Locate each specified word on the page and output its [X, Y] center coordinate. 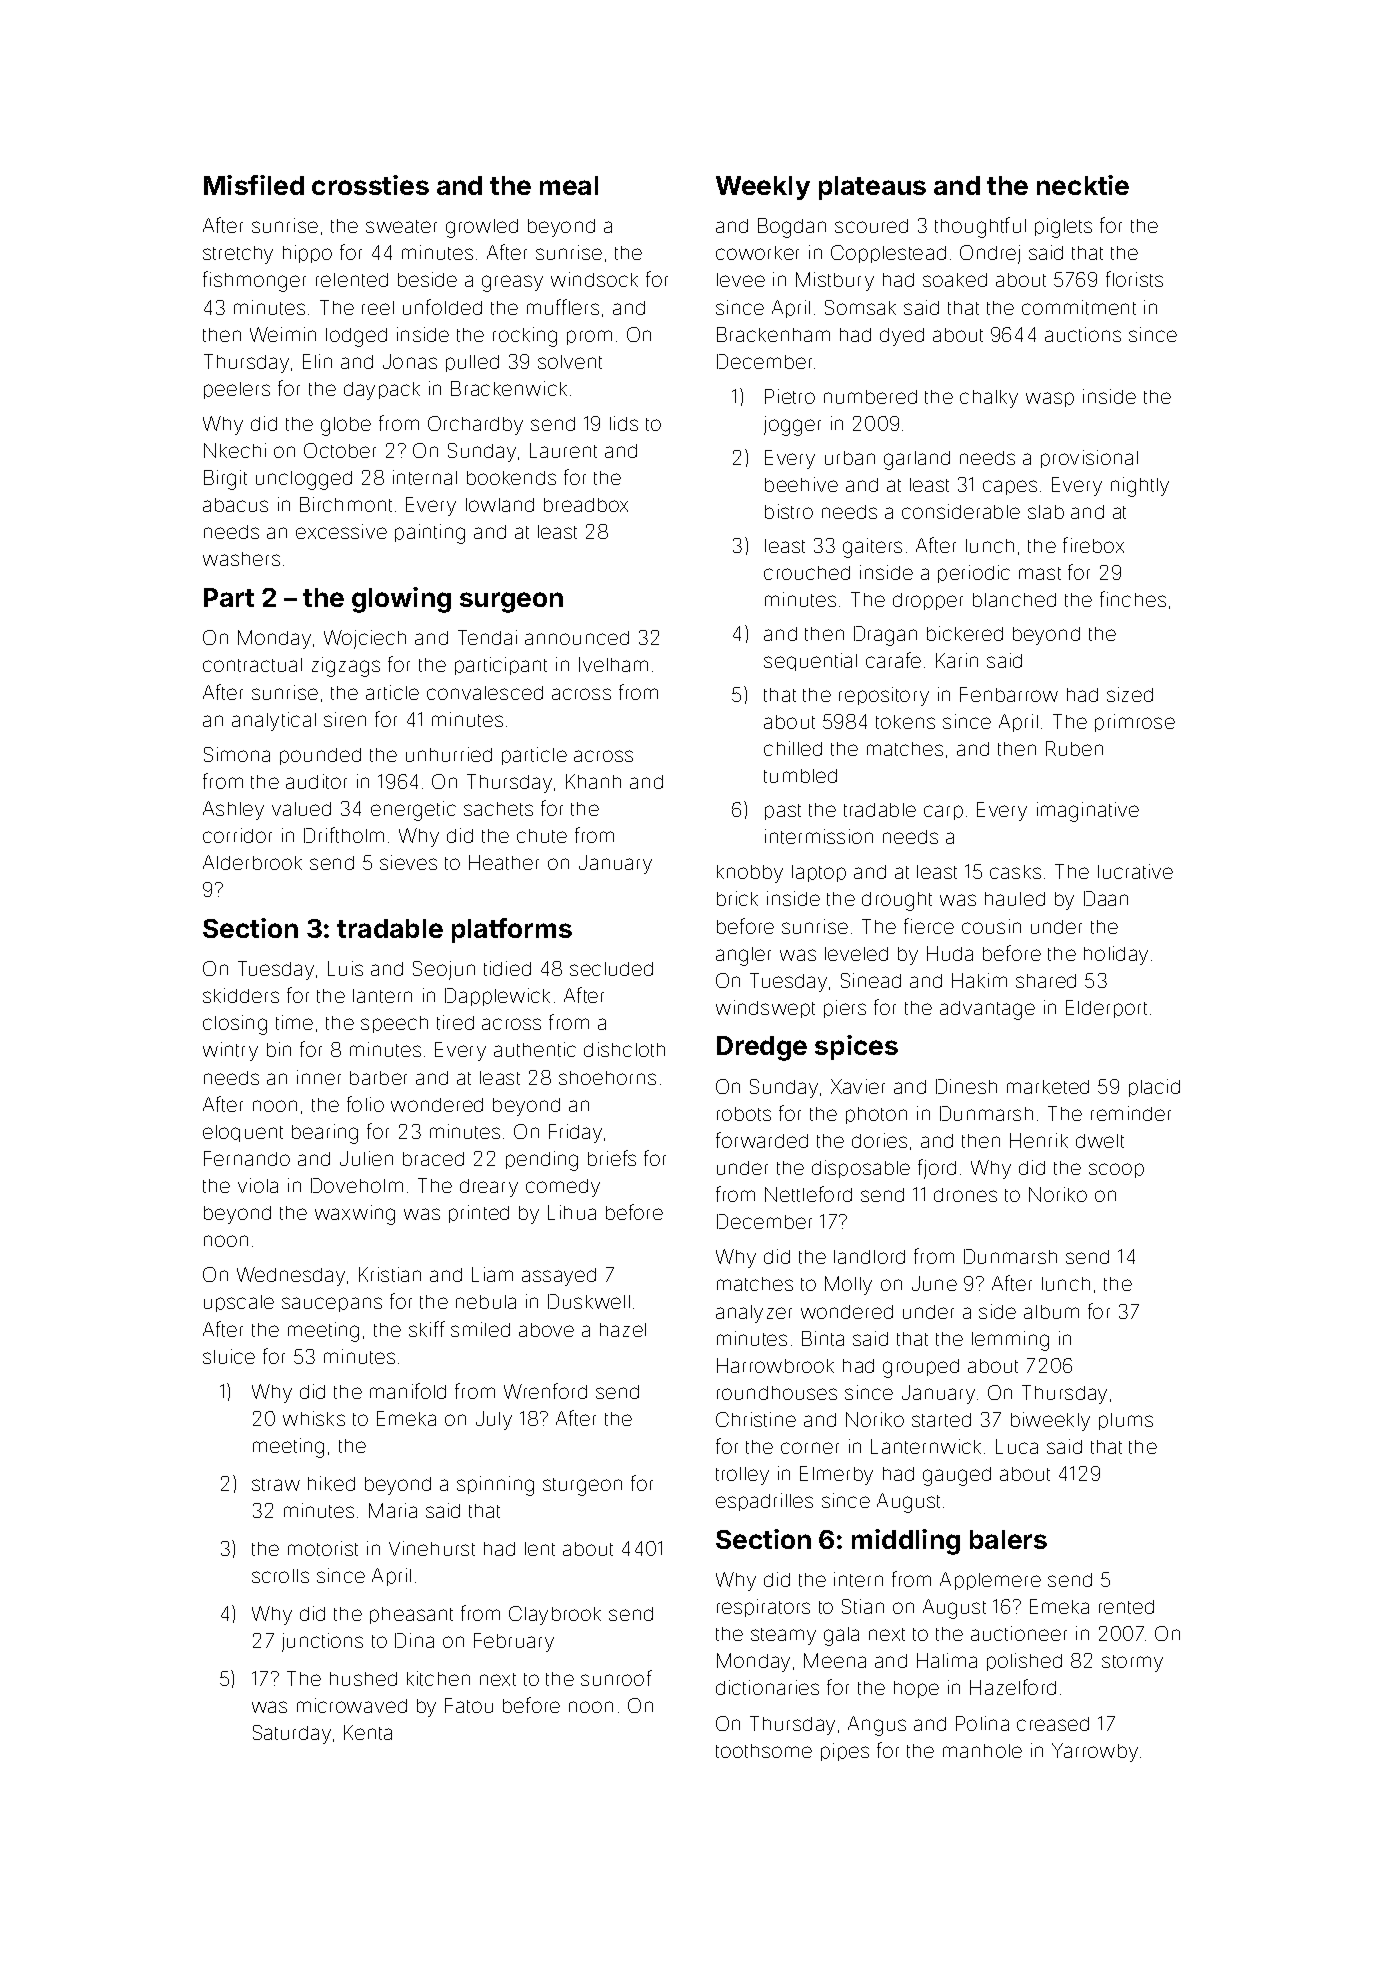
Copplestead [888, 254]
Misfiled [254, 185]
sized [1130, 694]
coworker [757, 253]
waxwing [355, 1215]
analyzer [754, 1314]
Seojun [444, 970]
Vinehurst [432, 1548]
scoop [1116, 1170]
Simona [237, 754]
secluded [611, 969]
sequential [810, 662]
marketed [1048, 1087]
